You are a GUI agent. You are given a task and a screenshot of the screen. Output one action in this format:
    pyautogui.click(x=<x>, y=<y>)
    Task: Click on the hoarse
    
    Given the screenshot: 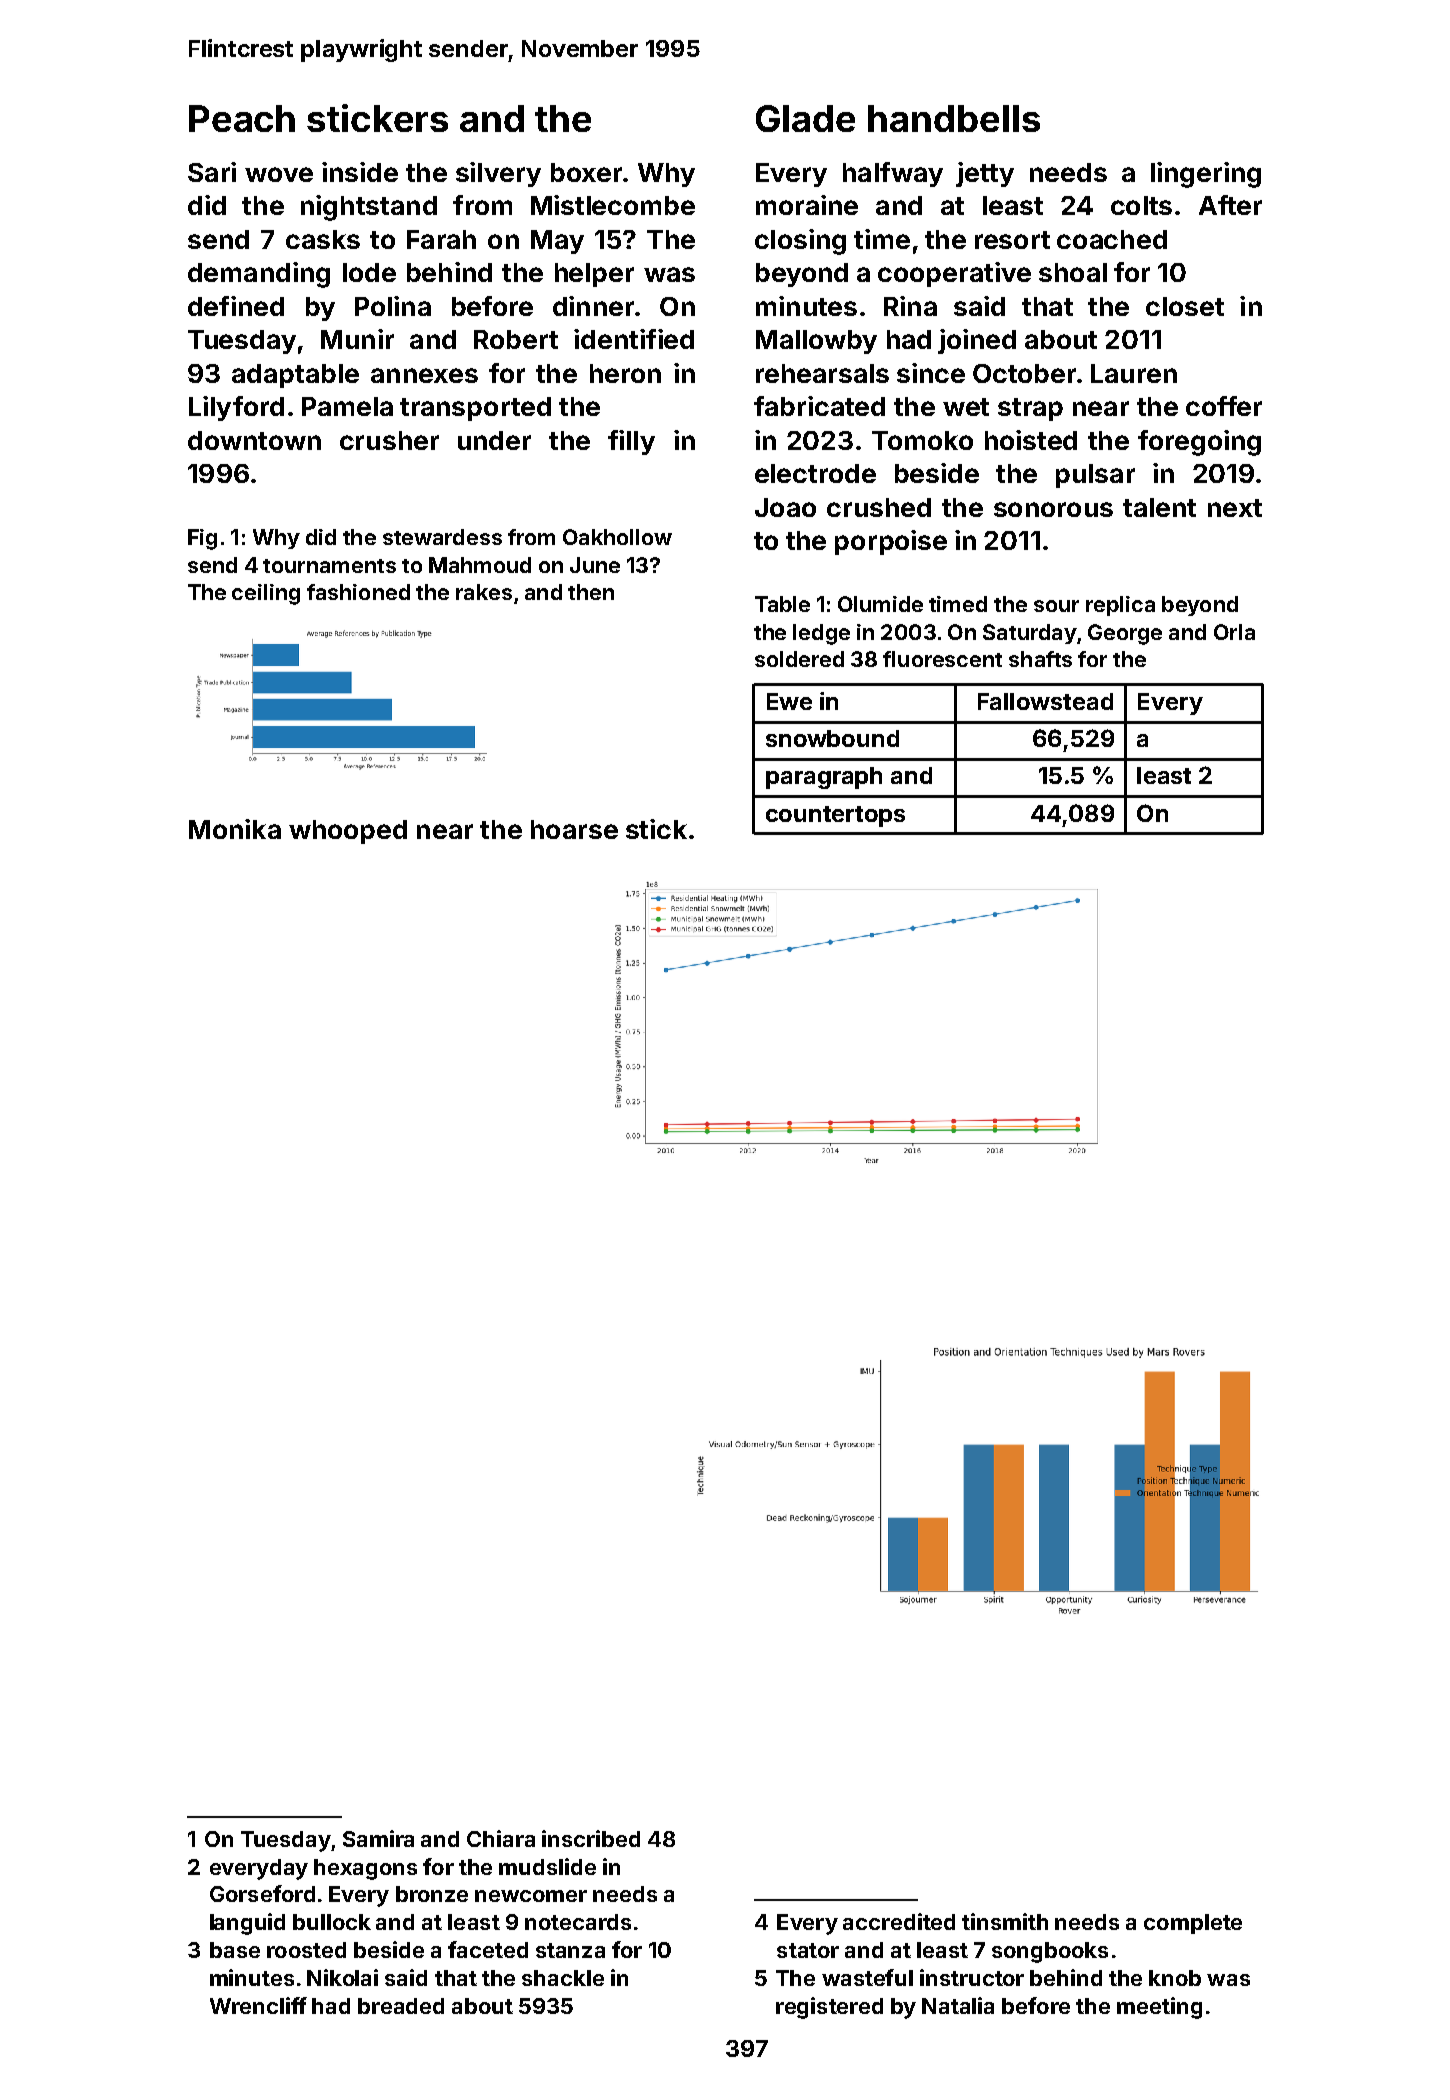 What is the action you would take?
    pyautogui.click(x=574, y=829)
